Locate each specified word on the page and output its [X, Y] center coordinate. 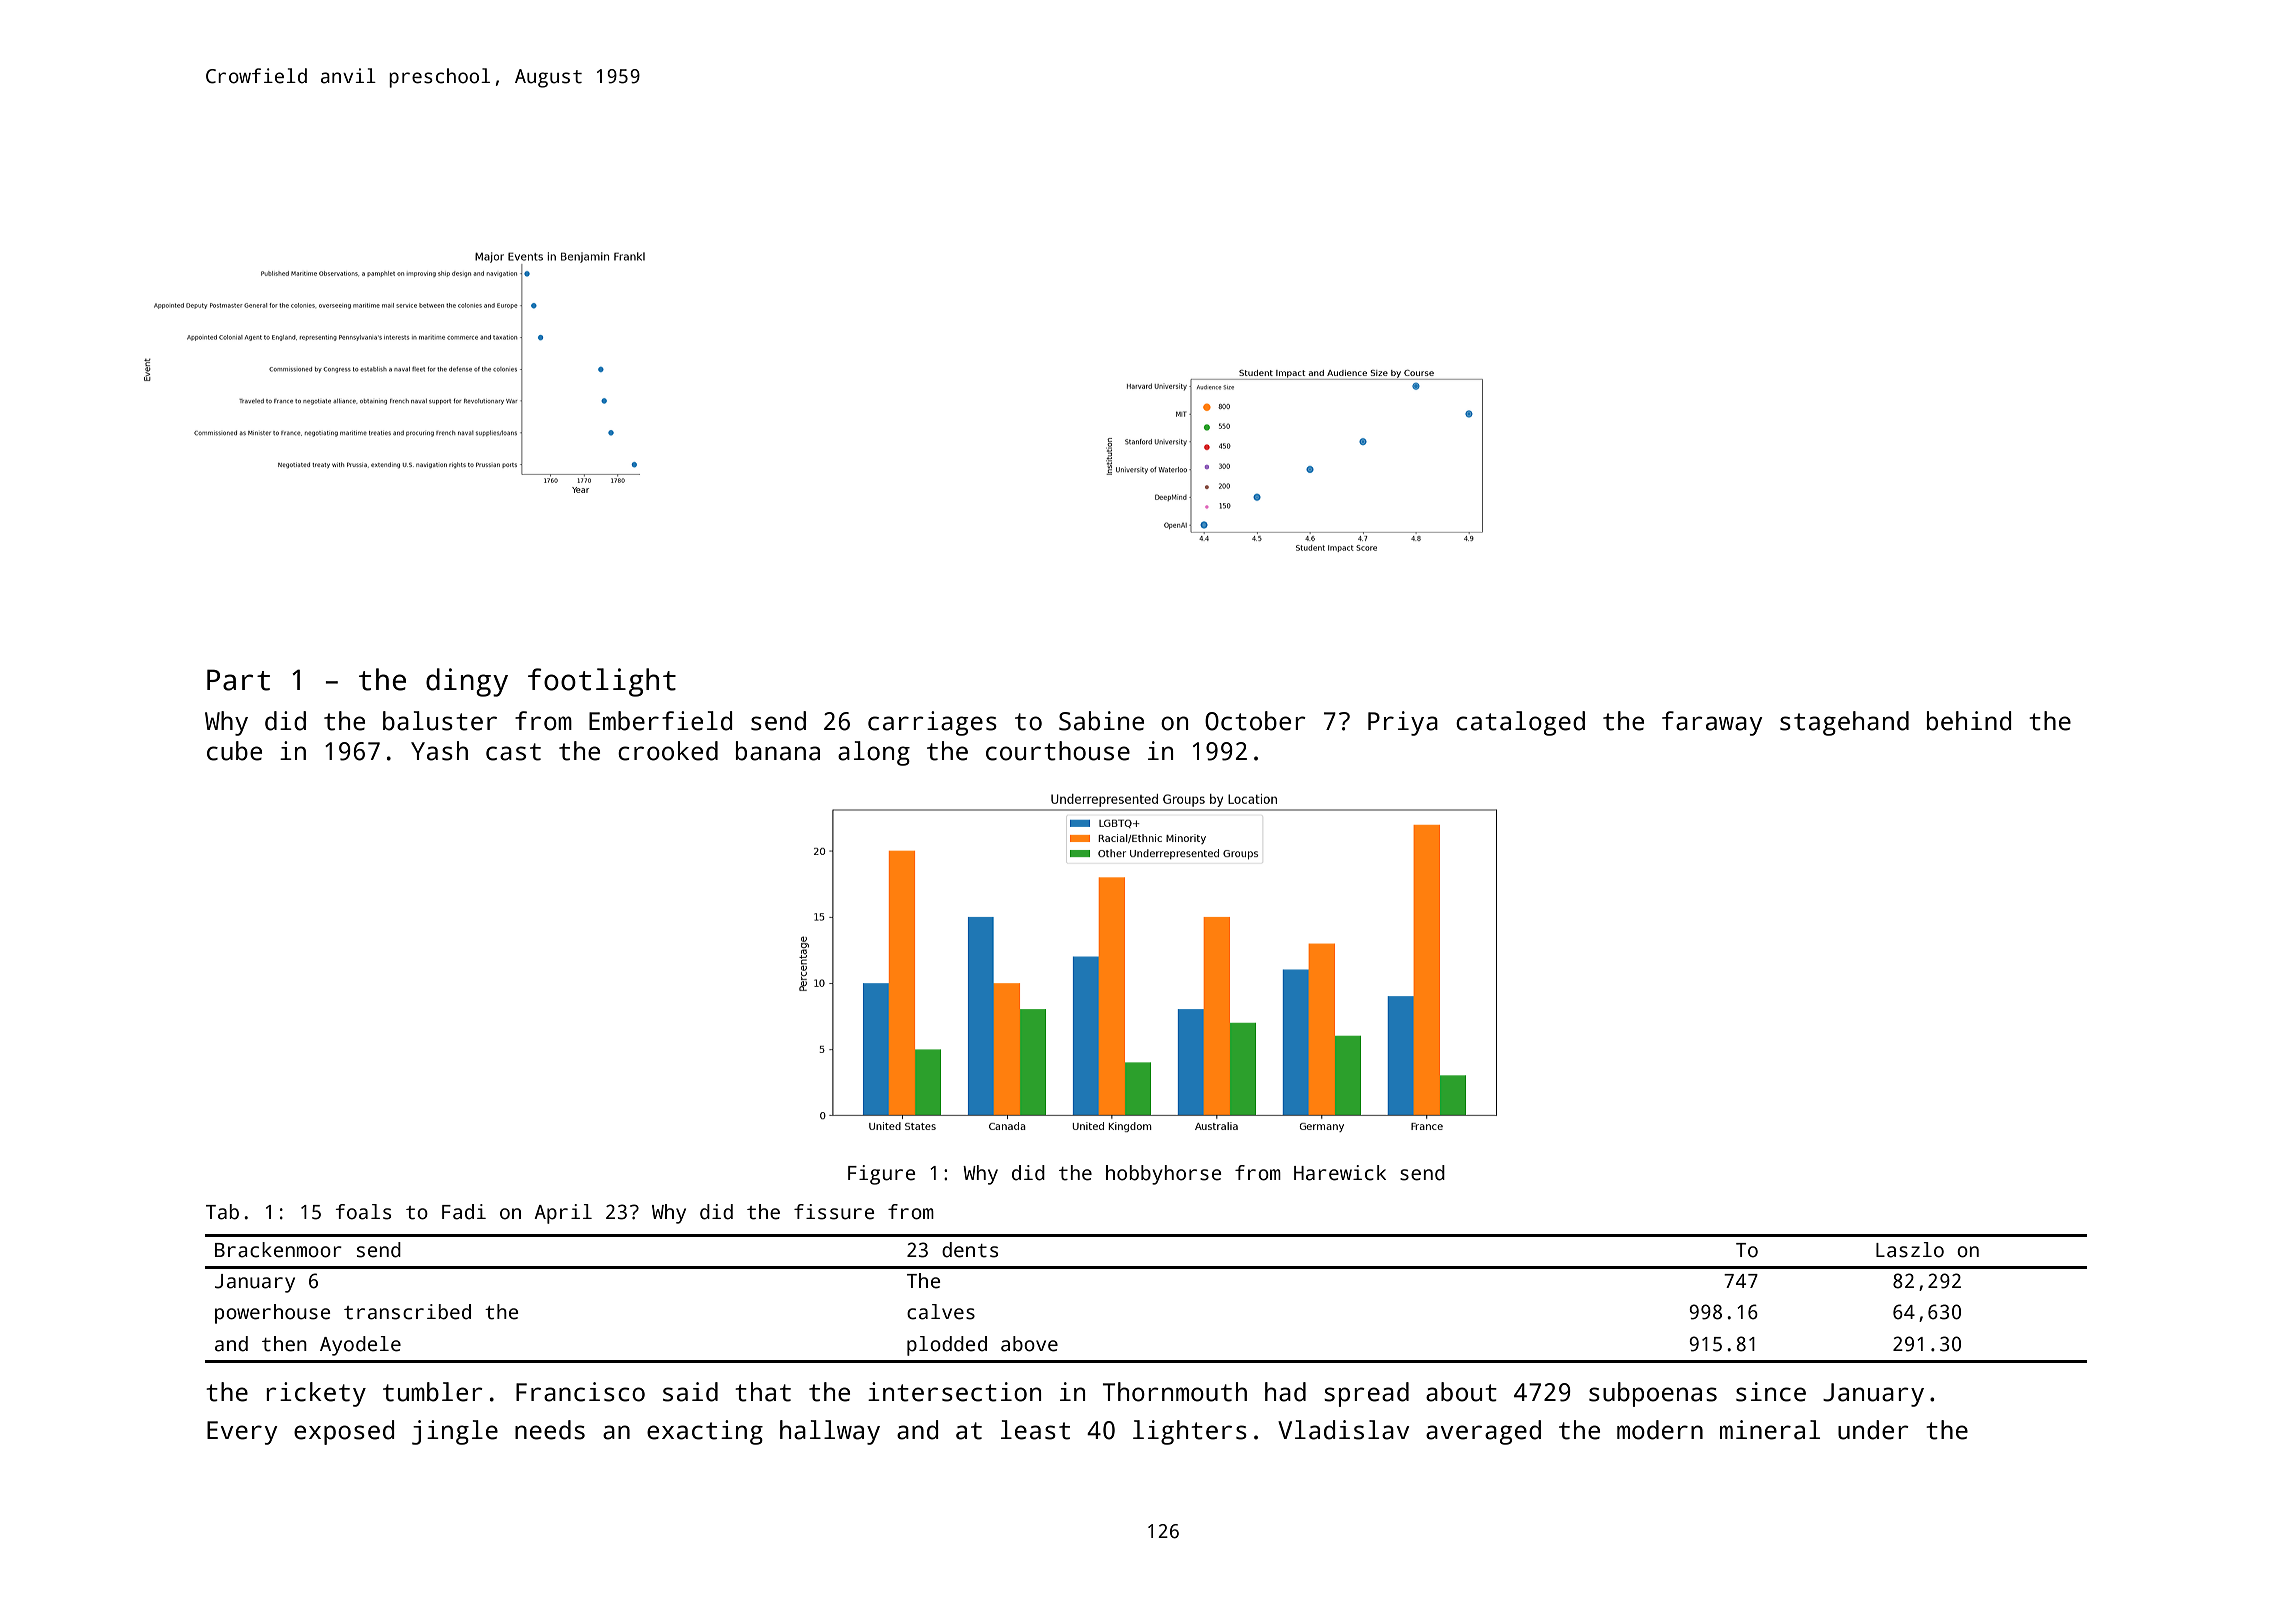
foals [363, 1212]
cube [234, 751]
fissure [834, 1212]
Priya [1403, 723]
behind [1969, 721]
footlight [602, 682]
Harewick [1340, 1173]
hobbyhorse [1164, 1175]
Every [242, 1433]
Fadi [464, 1212]
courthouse [1058, 751]
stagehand [1844, 723]
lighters [1190, 1432]
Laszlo [1910, 1250]
